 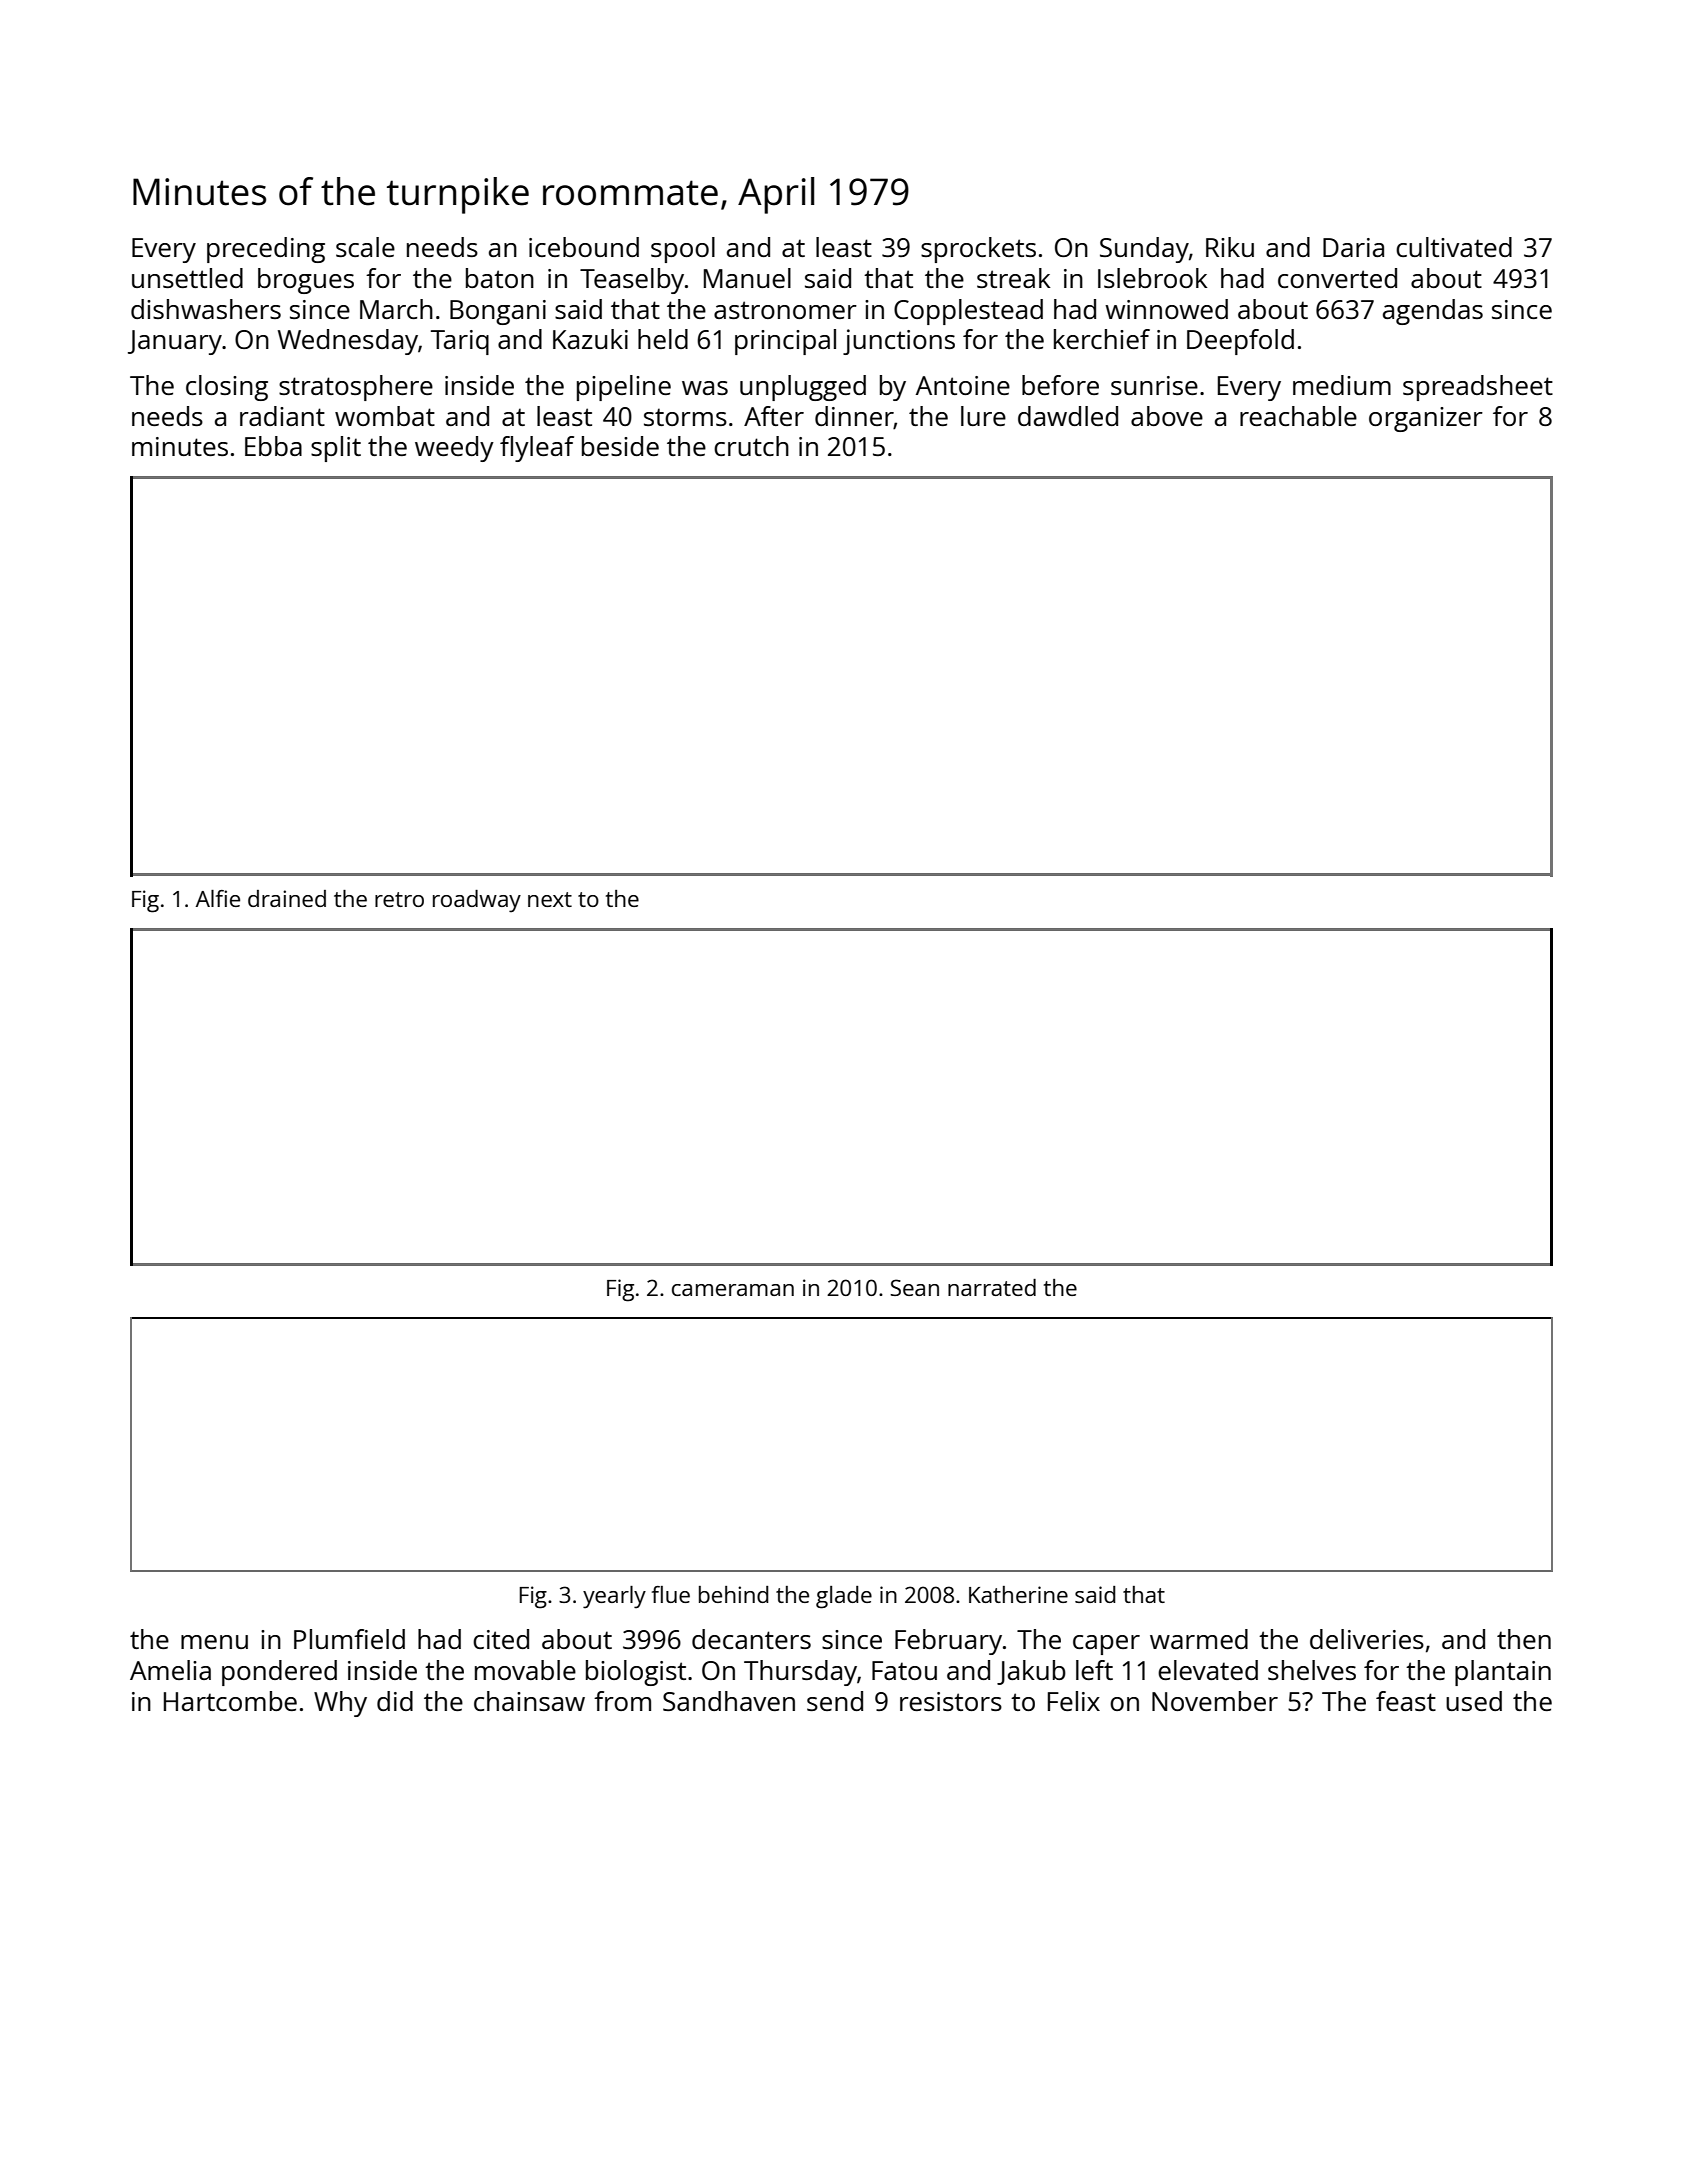 What do you see at coordinates (978, 250) in the document?
I see `sprockets` at bounding box center [978, 250].
